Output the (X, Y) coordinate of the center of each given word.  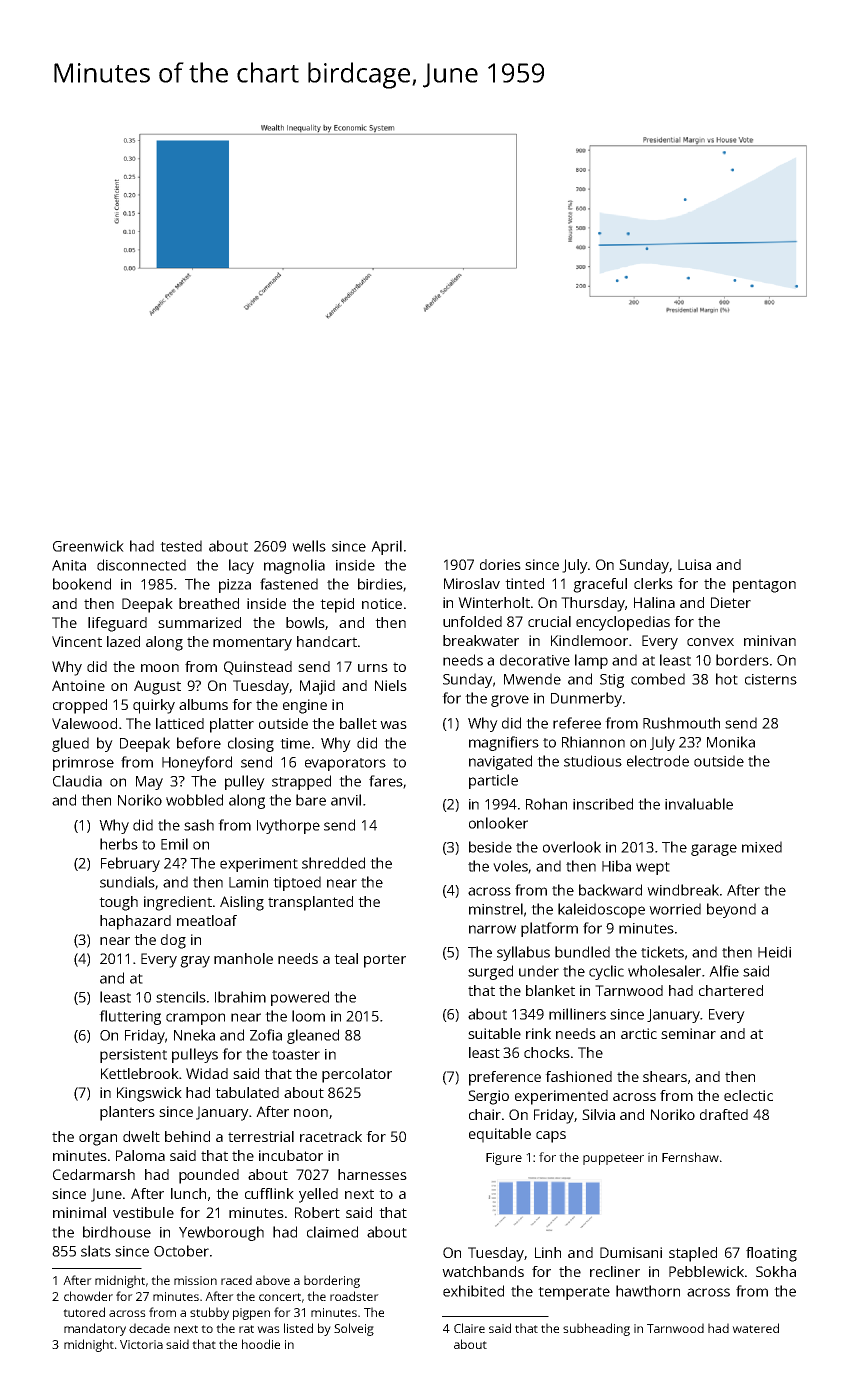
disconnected (141, 565)
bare (311, 800)
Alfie (724, 971)
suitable (494, 1033)
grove (510, 701)
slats (96, 1251)
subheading (596, 1329)
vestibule (143, 1212)
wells (309, 546)
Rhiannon (593, 742)
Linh (548, 1252)
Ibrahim (240, 997)
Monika (731, 742)
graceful (600, 585)
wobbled (194, 800)
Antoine (78, 685)
